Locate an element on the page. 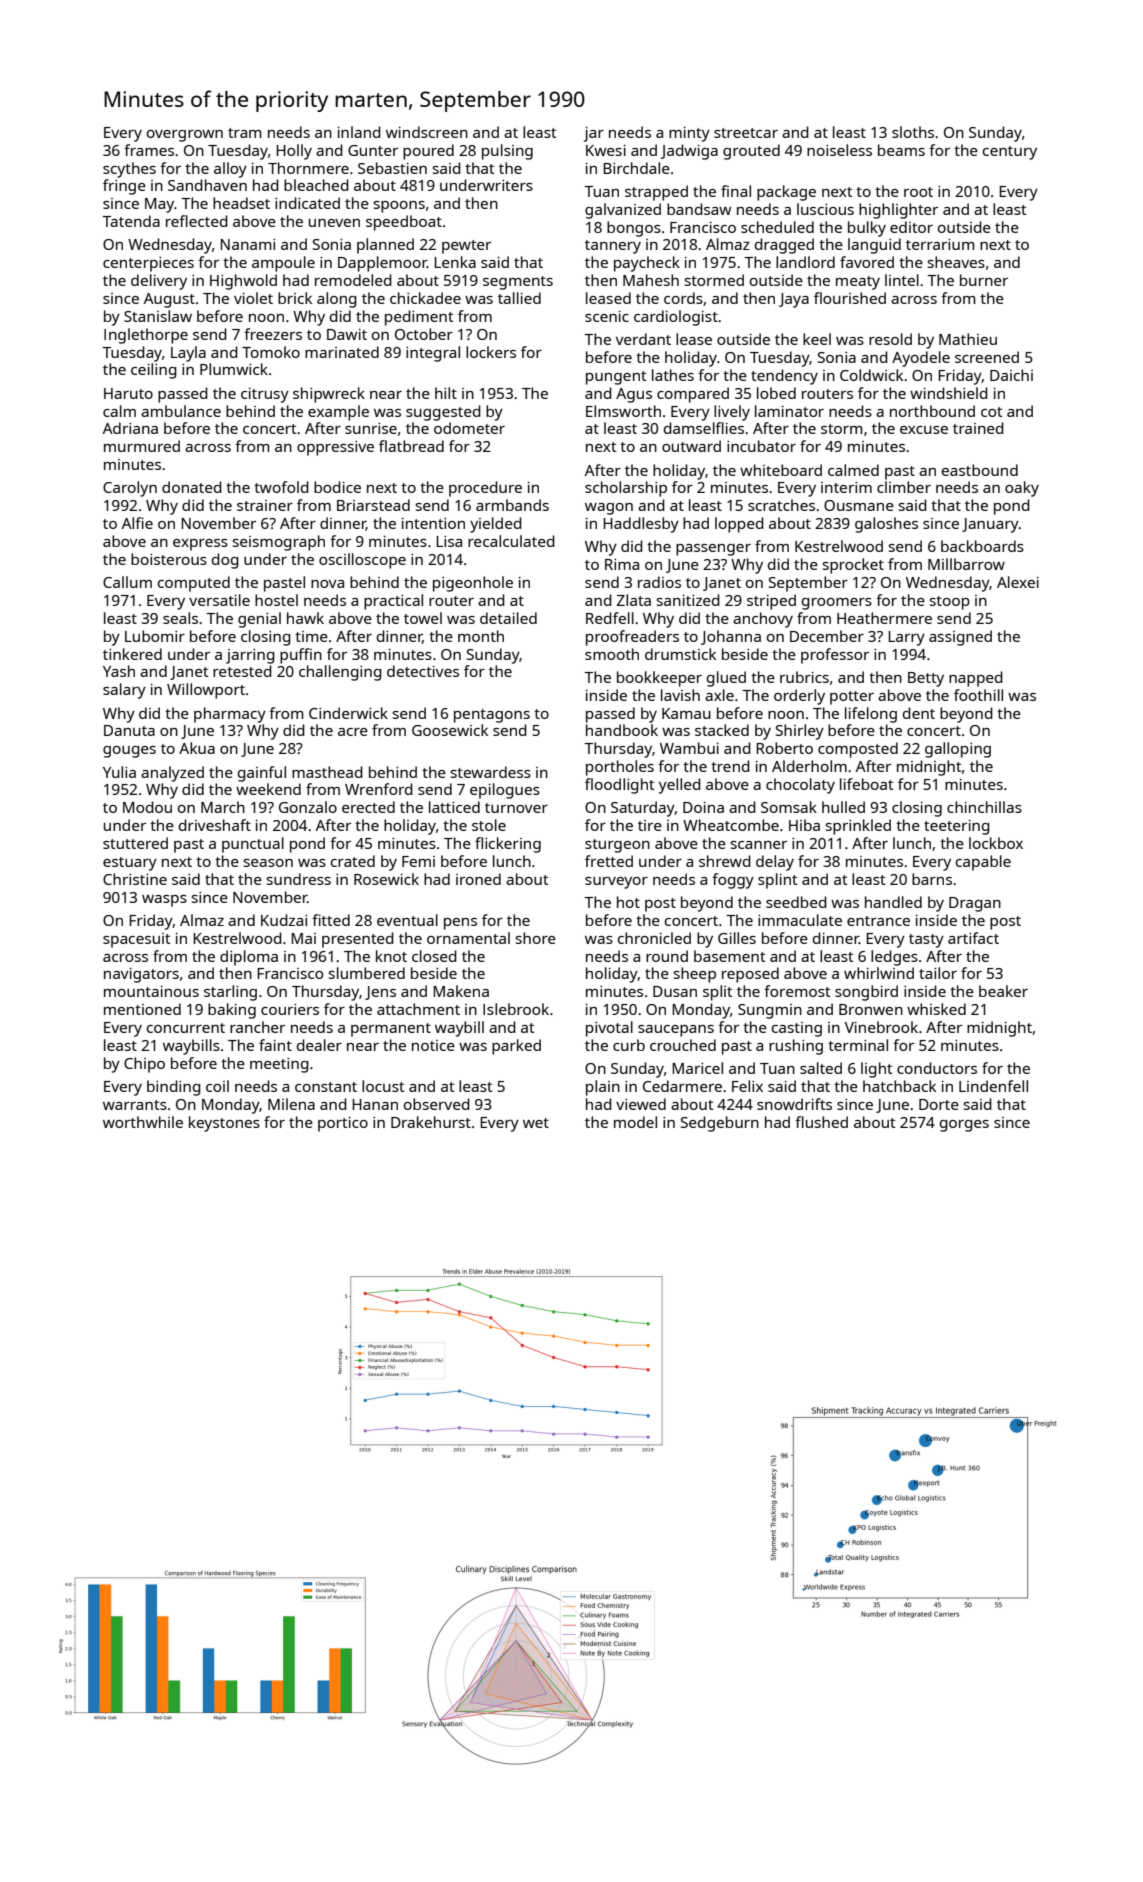  glued is located at coordinates (726, 679).
